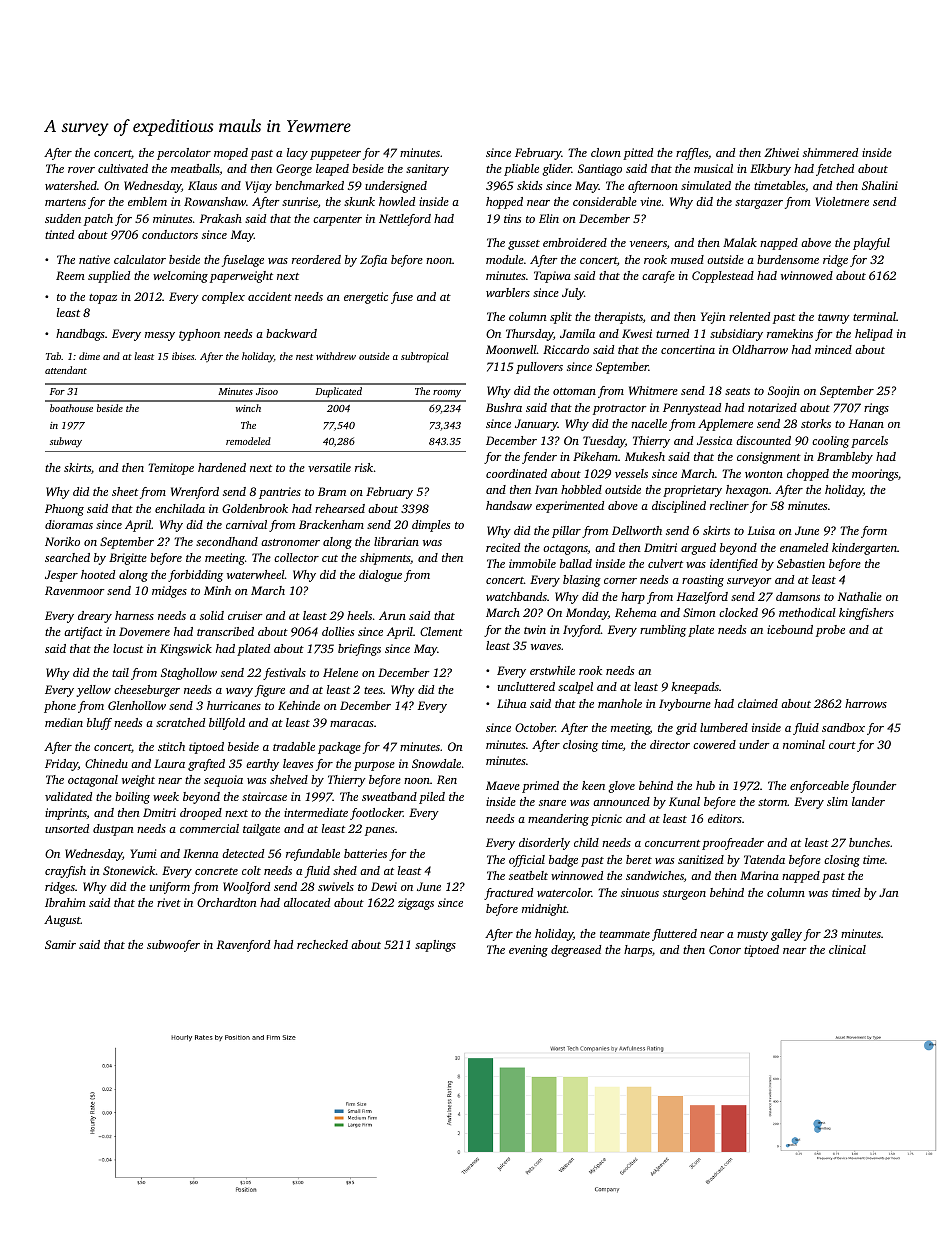 This image has height=1233, width=952. Describe the element at coordinates (511, 703) in the image. I see `Lihua` at that location.
